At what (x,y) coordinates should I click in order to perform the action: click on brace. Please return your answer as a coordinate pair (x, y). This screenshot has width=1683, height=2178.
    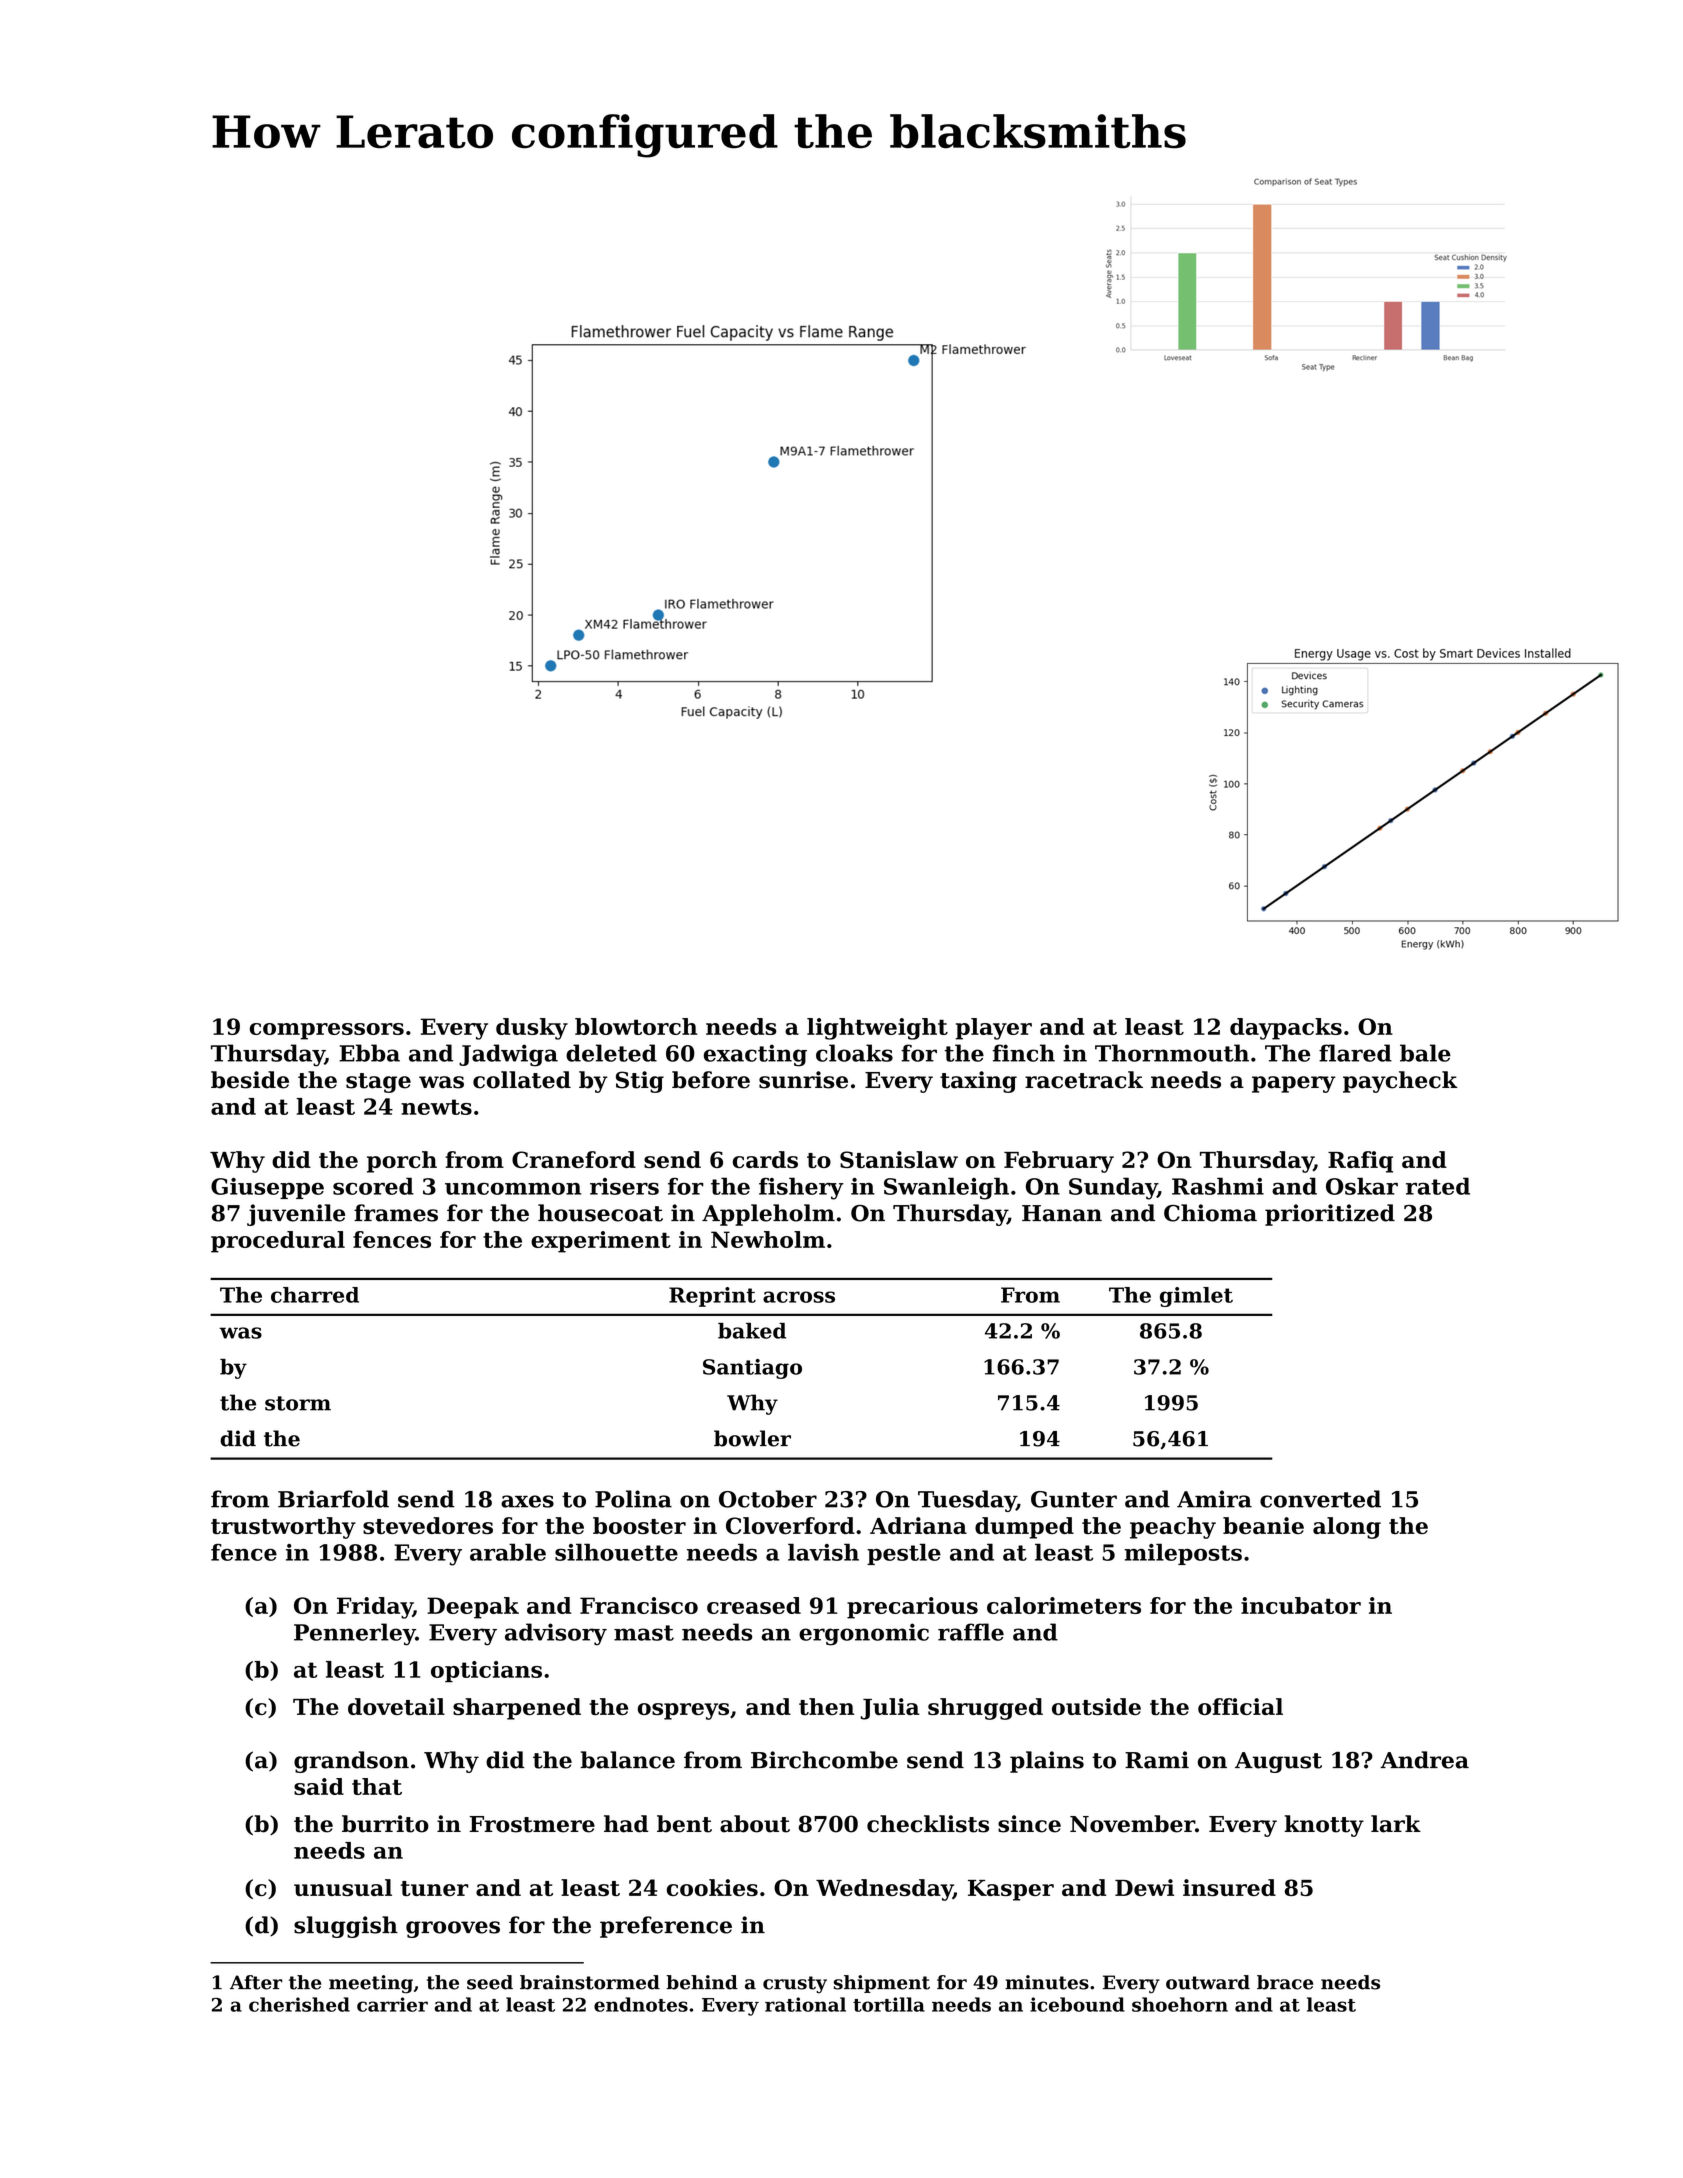
    Looking at the image, I should click on (1285, 1982).
